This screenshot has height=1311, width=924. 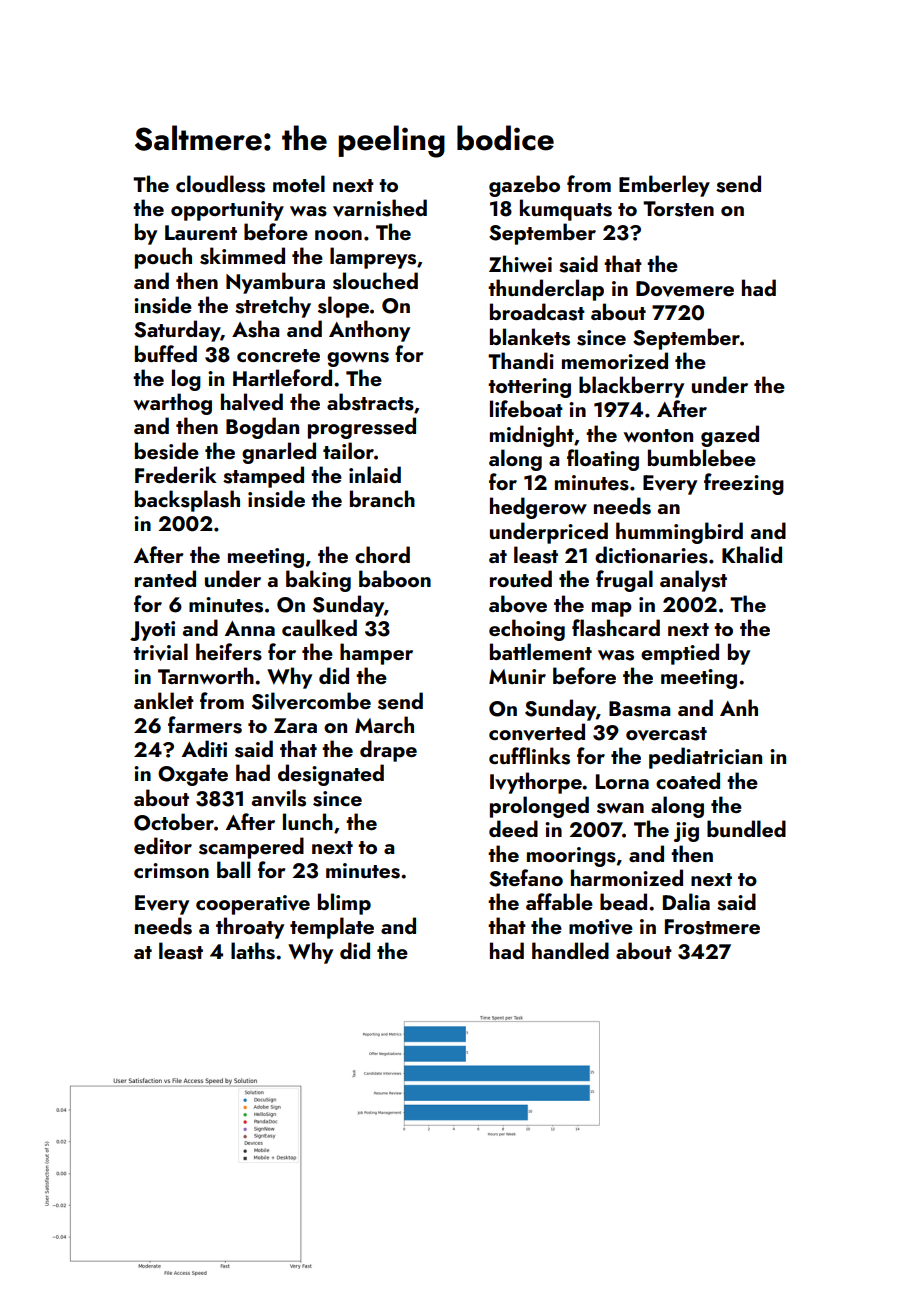 What do you see at coordinates (204, 748) in the screenshot?
I see `Aditi` at bounding box center [204, 748].
